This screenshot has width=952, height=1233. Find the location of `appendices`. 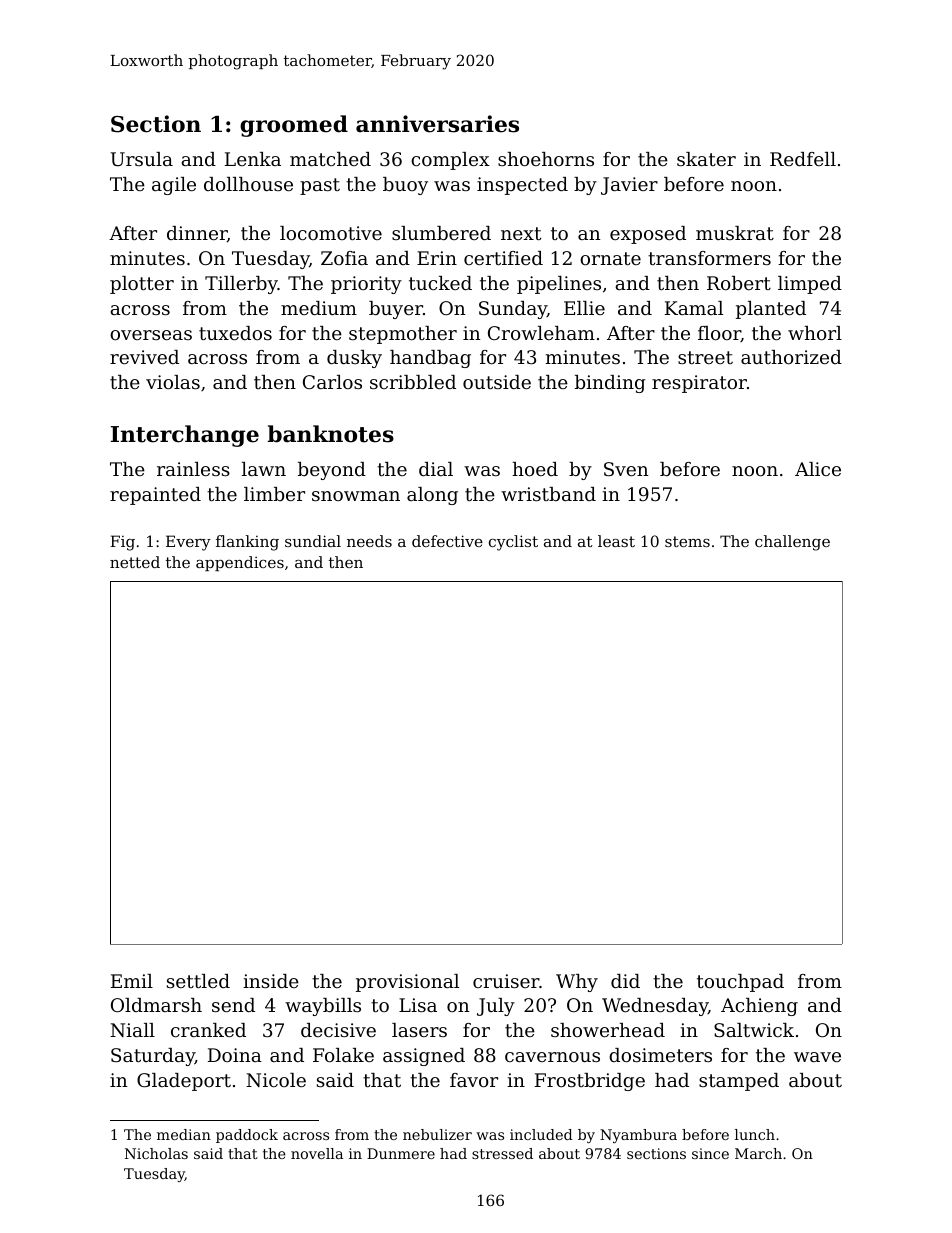

appendices is located at coordinates (240, 563).
